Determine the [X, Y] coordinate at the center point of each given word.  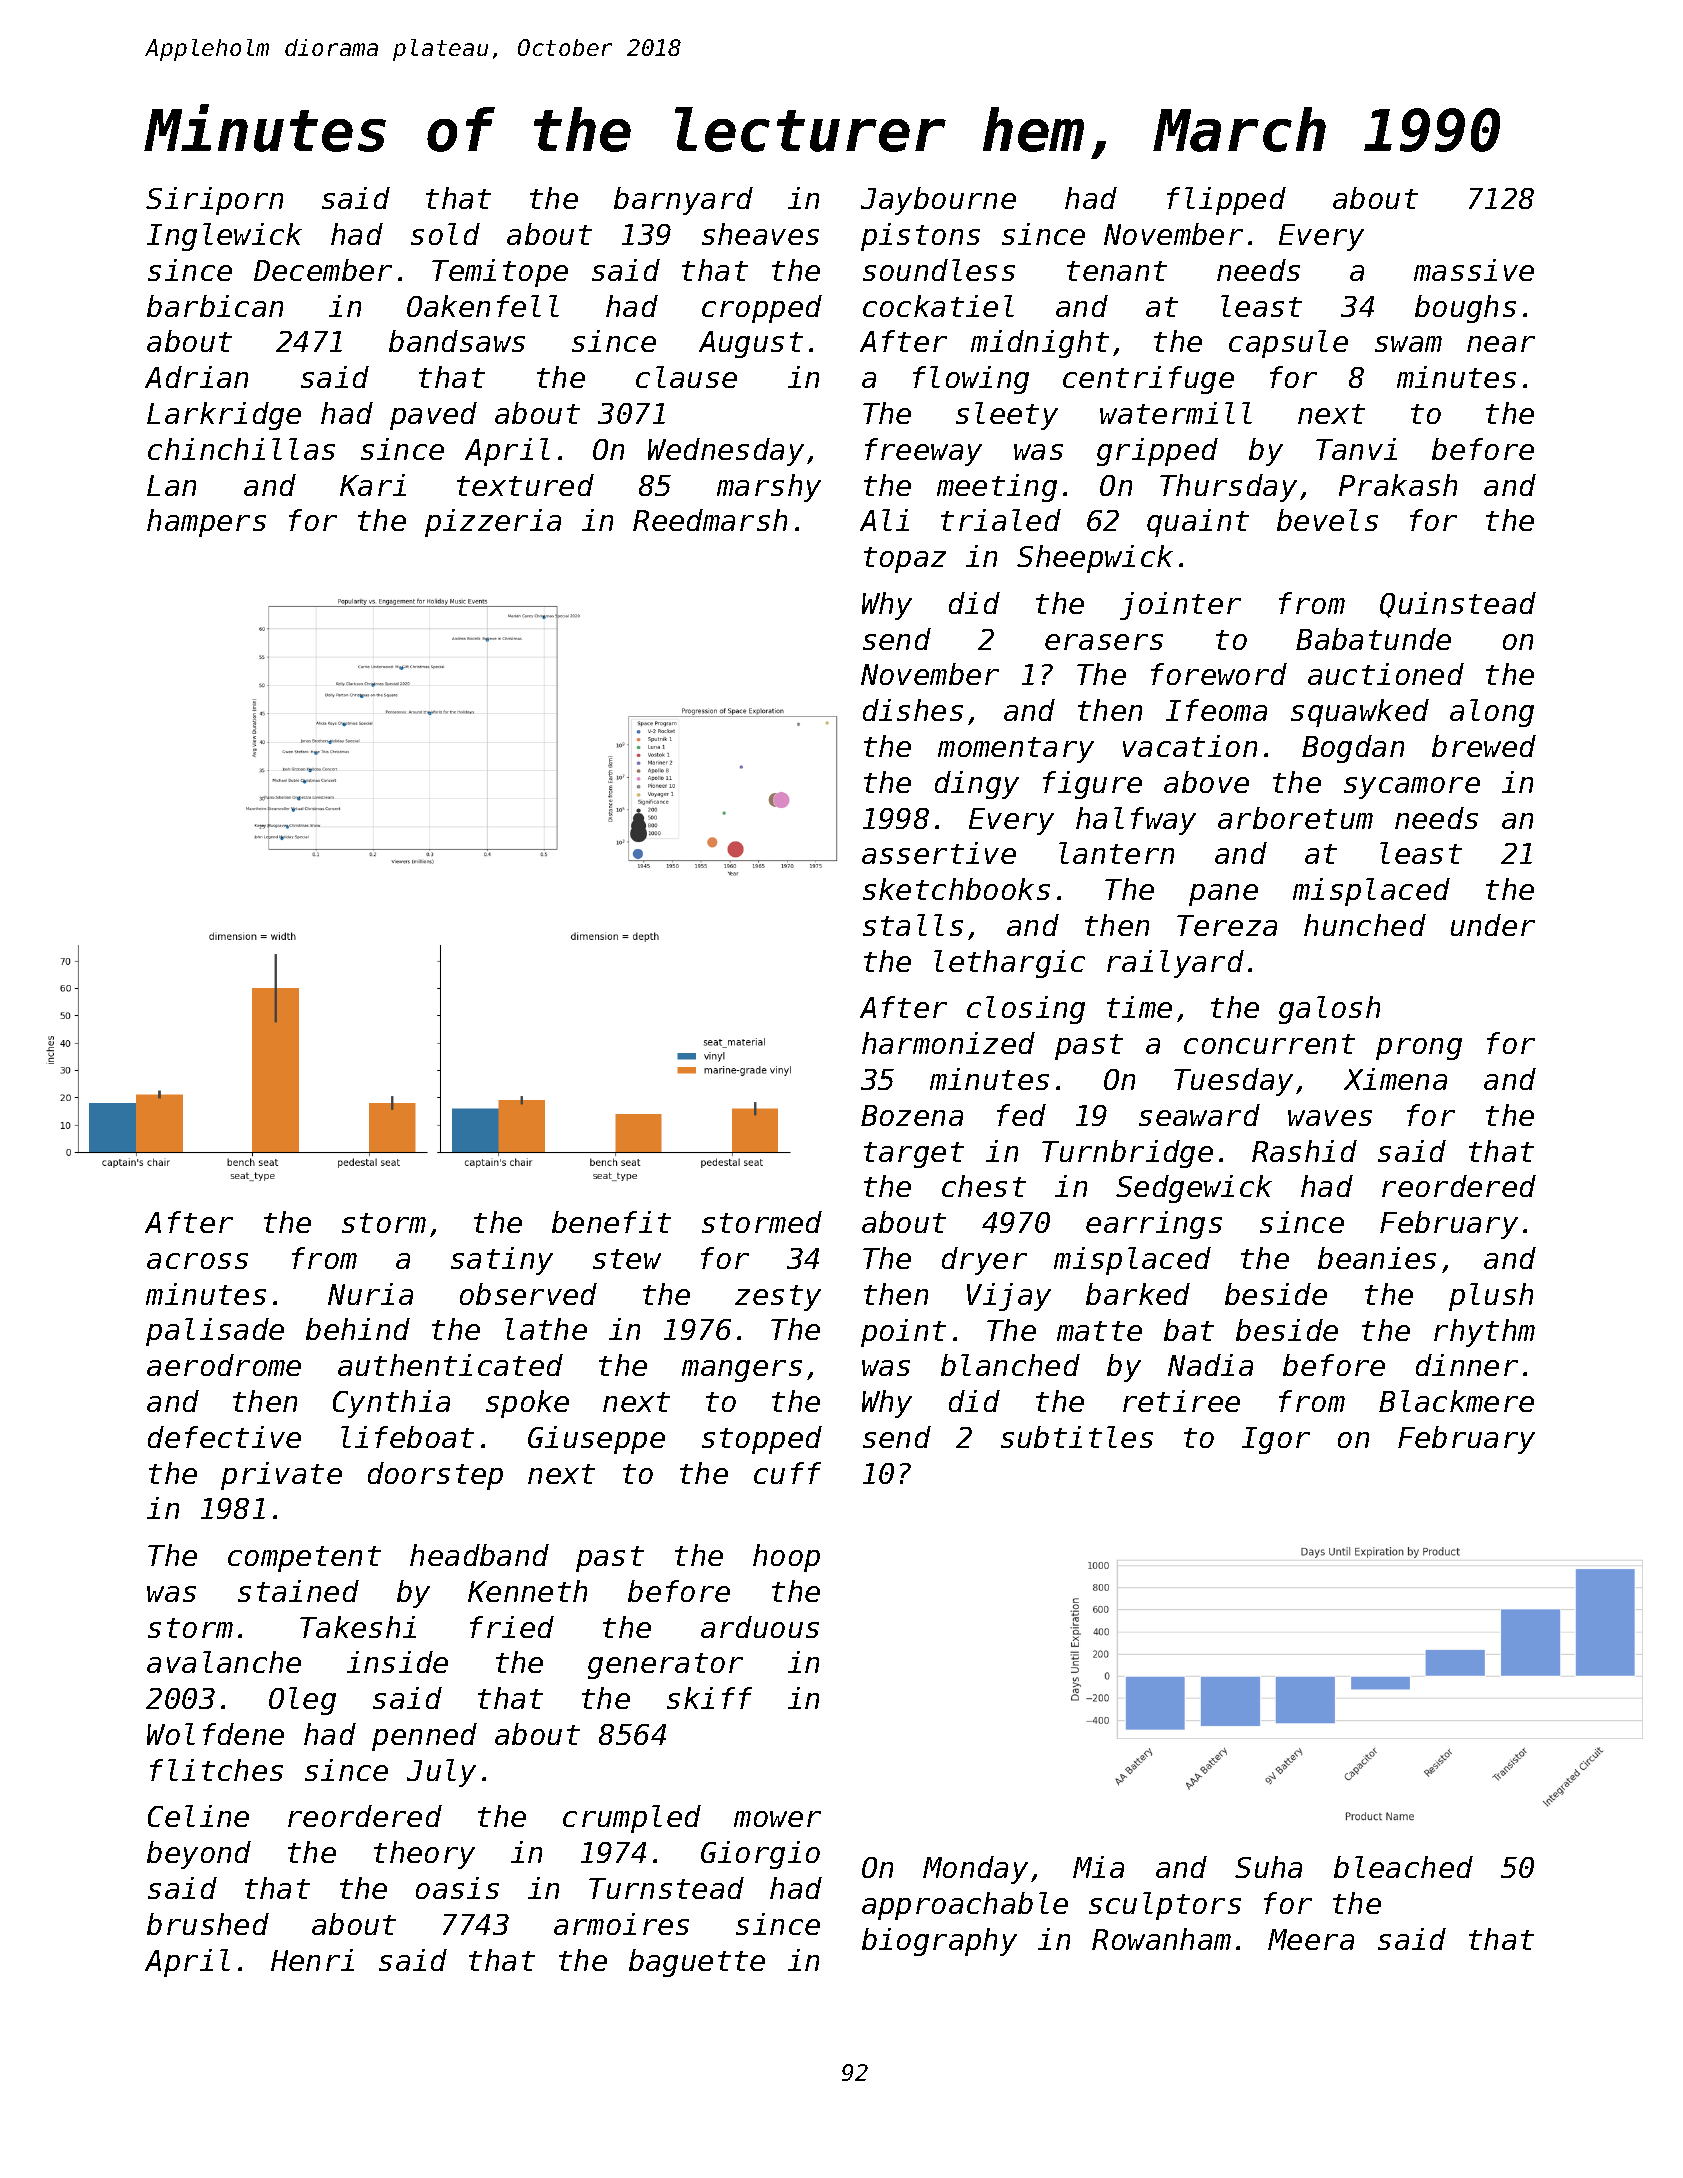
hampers [206, 523]
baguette [697, 1963]
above [1206, 782]
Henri [312, 1960]
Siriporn [214, 201]
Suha [1268, 1867]
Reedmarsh [710, 520]
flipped [1226, 201]
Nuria [370, 1294]
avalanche [224, 1662]
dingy [977, 785]
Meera [1311, 1939]
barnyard [683, 201]
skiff [709, 1698]
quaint [1198, 523]
